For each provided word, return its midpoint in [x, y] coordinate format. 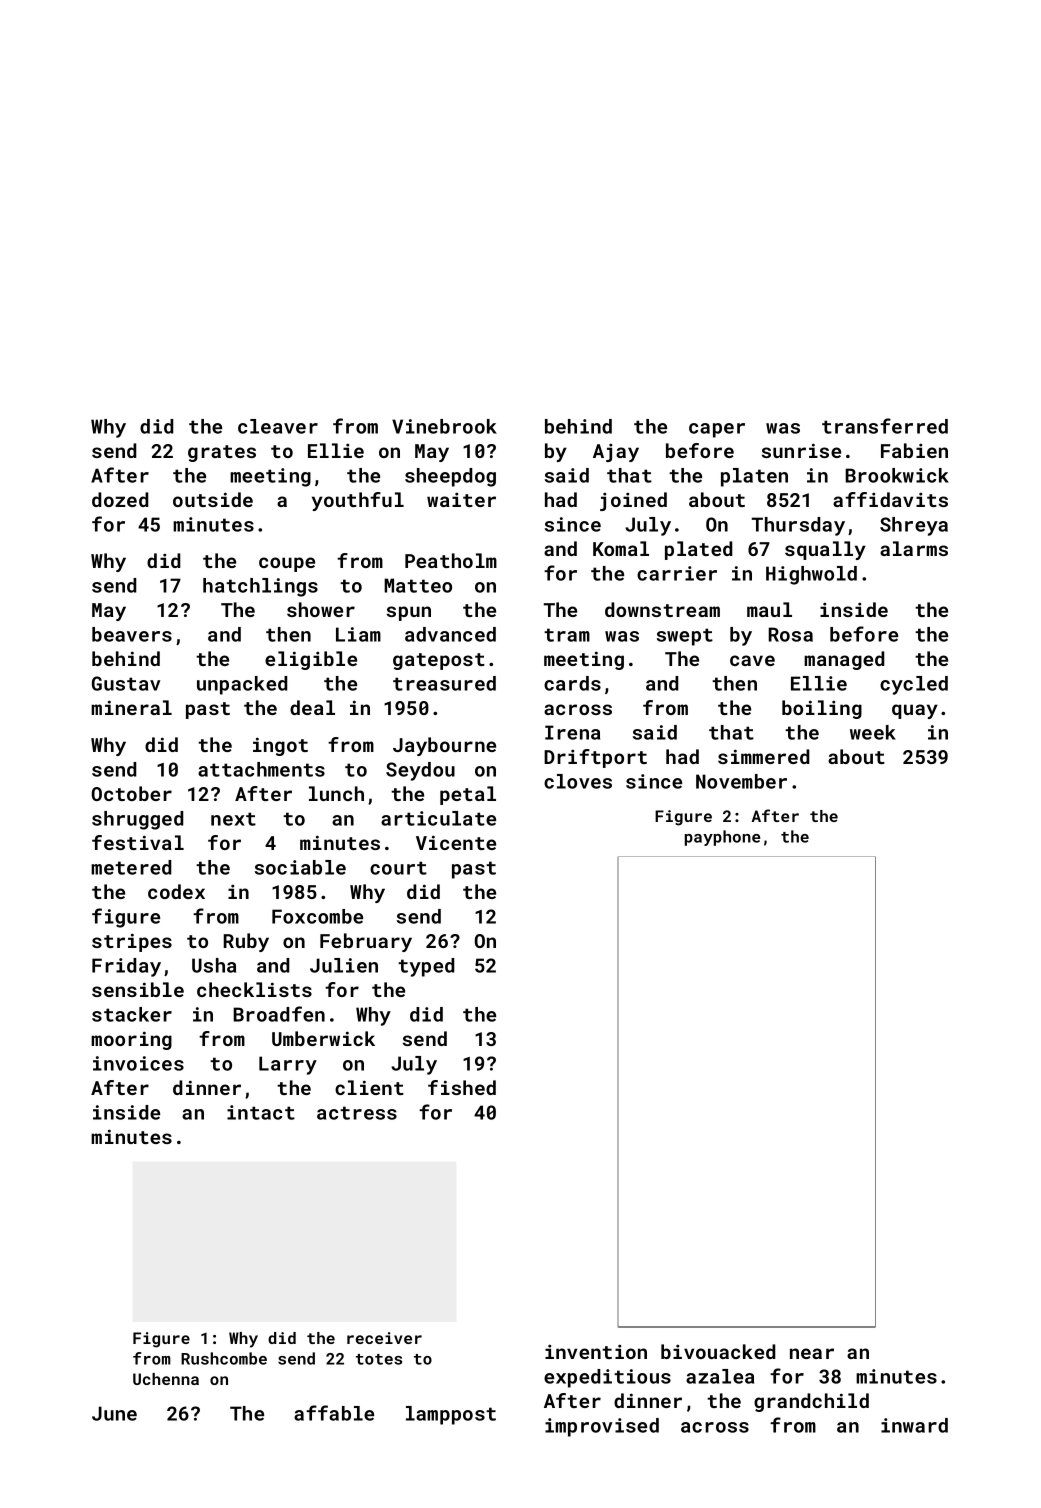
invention [596, 1352]
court [398, 868]
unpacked [242, 685]
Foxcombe [317, 916]
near [812, 1353]
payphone [722, 838]
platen [754, 477]
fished [462, 1087]
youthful [358, 501]
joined [633, 501]
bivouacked [718, 1351]
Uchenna [166, 1379]
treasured [444, 683]
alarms [914, 548]
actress [357, 1113]
